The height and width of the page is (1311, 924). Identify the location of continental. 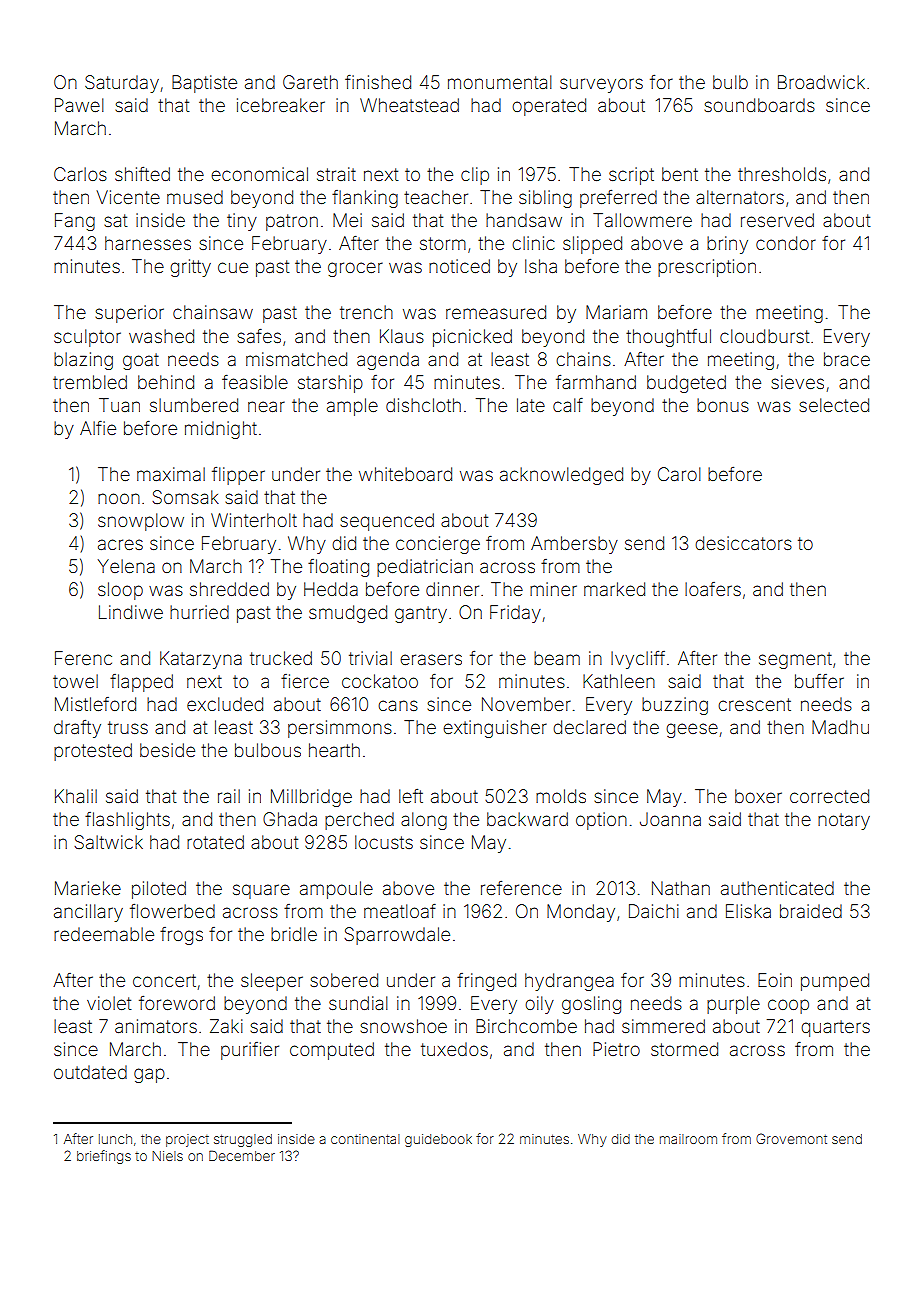
(365, 1139).
